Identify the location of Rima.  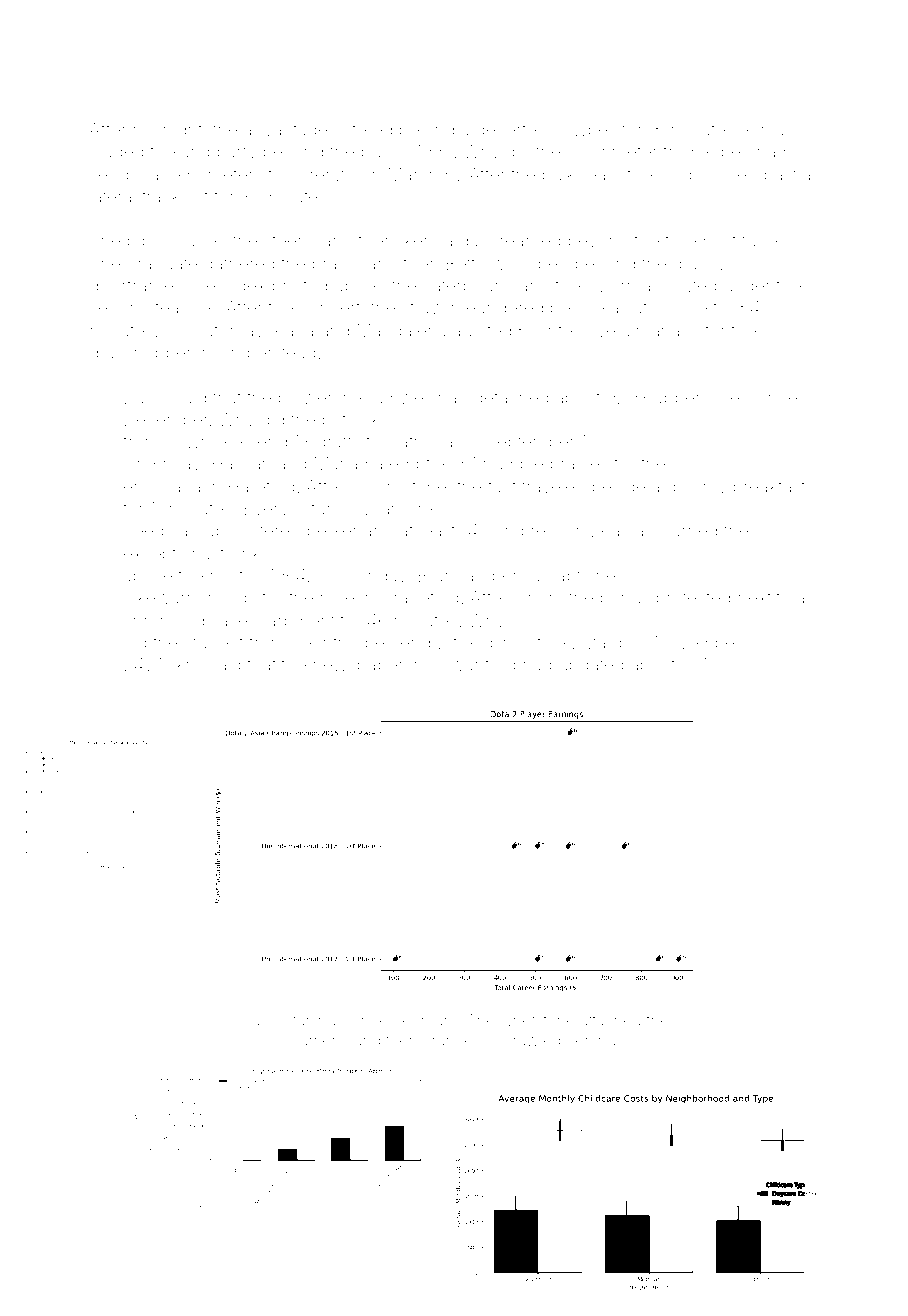
(765, 129).
